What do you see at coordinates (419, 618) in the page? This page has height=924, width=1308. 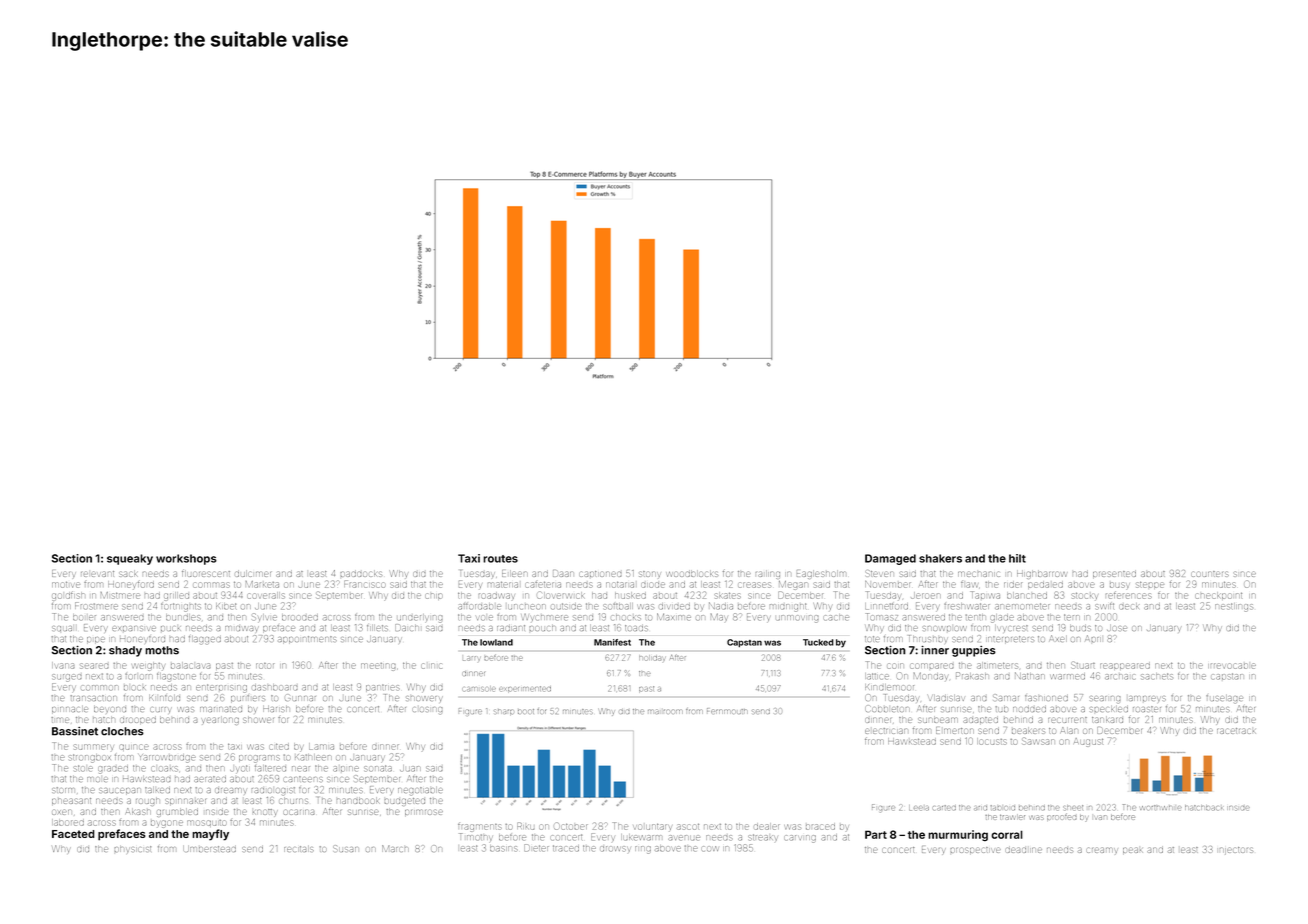 I see `underlying` at bounding box center [419, 618].
